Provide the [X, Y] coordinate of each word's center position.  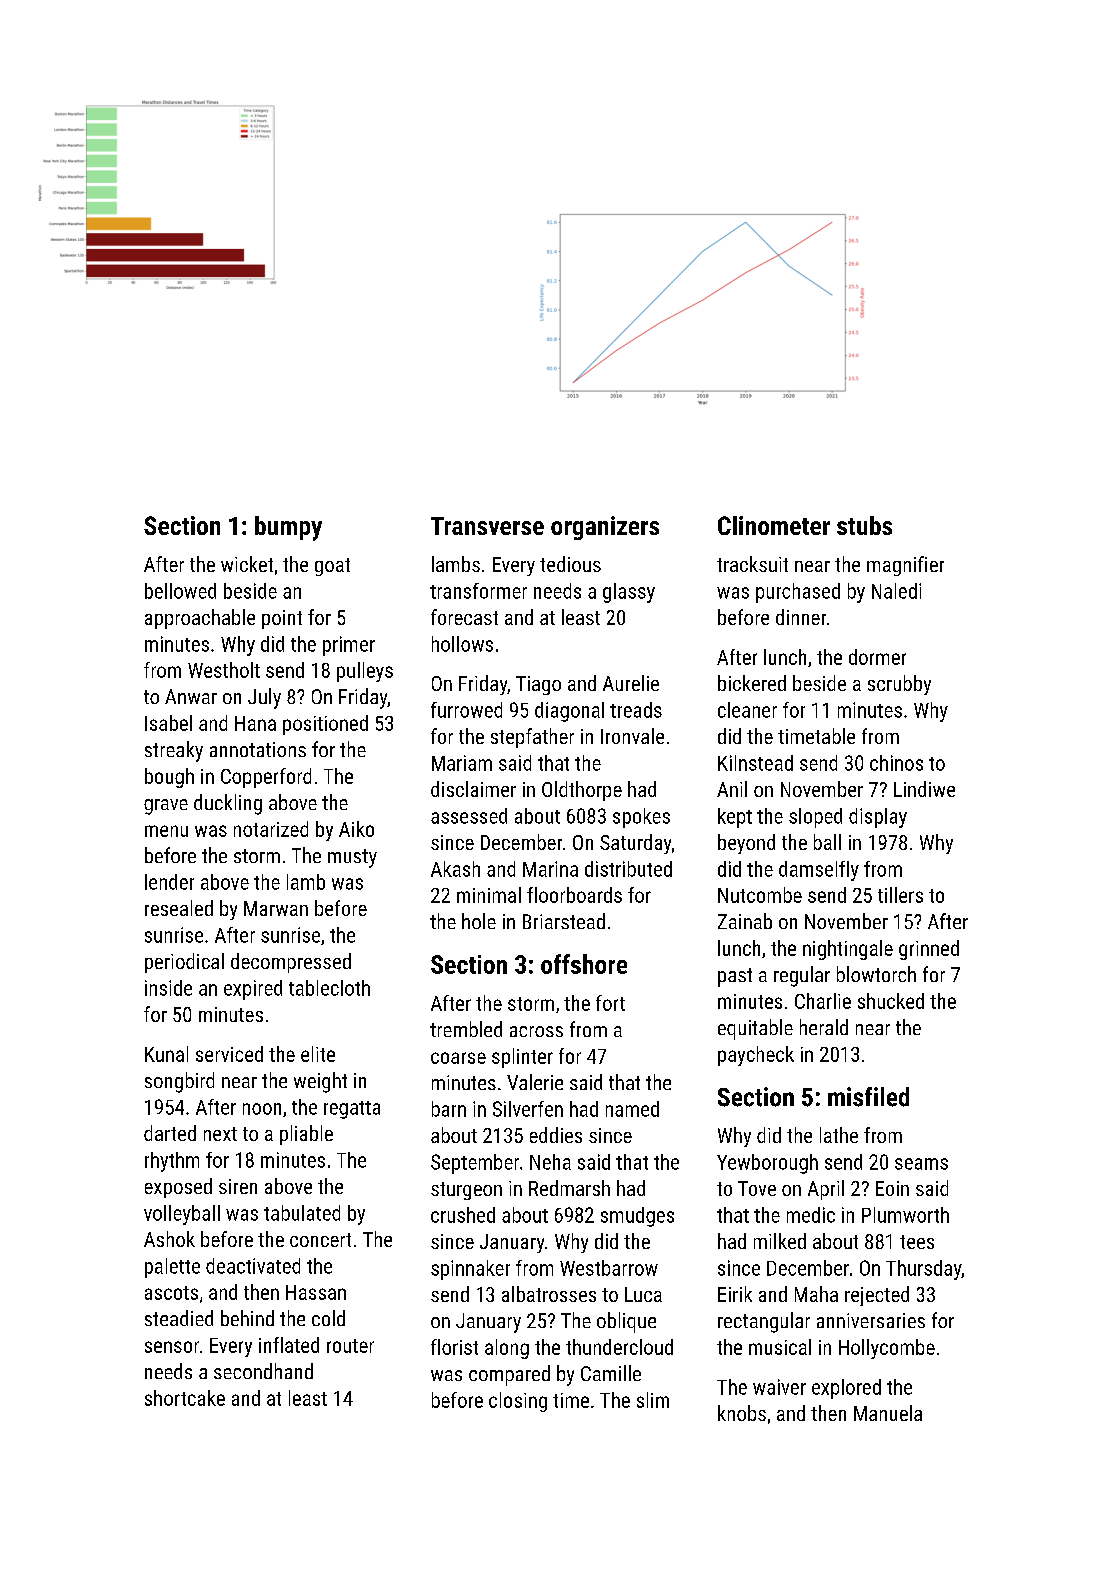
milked [780, 1241]
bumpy [288, 528]
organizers [605, 528]
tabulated [302, 1213]
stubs [864, 525]
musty [352, 858]
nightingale [848, 950]
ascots [171, 1293]
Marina [550, 869]
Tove [757, 1188]
